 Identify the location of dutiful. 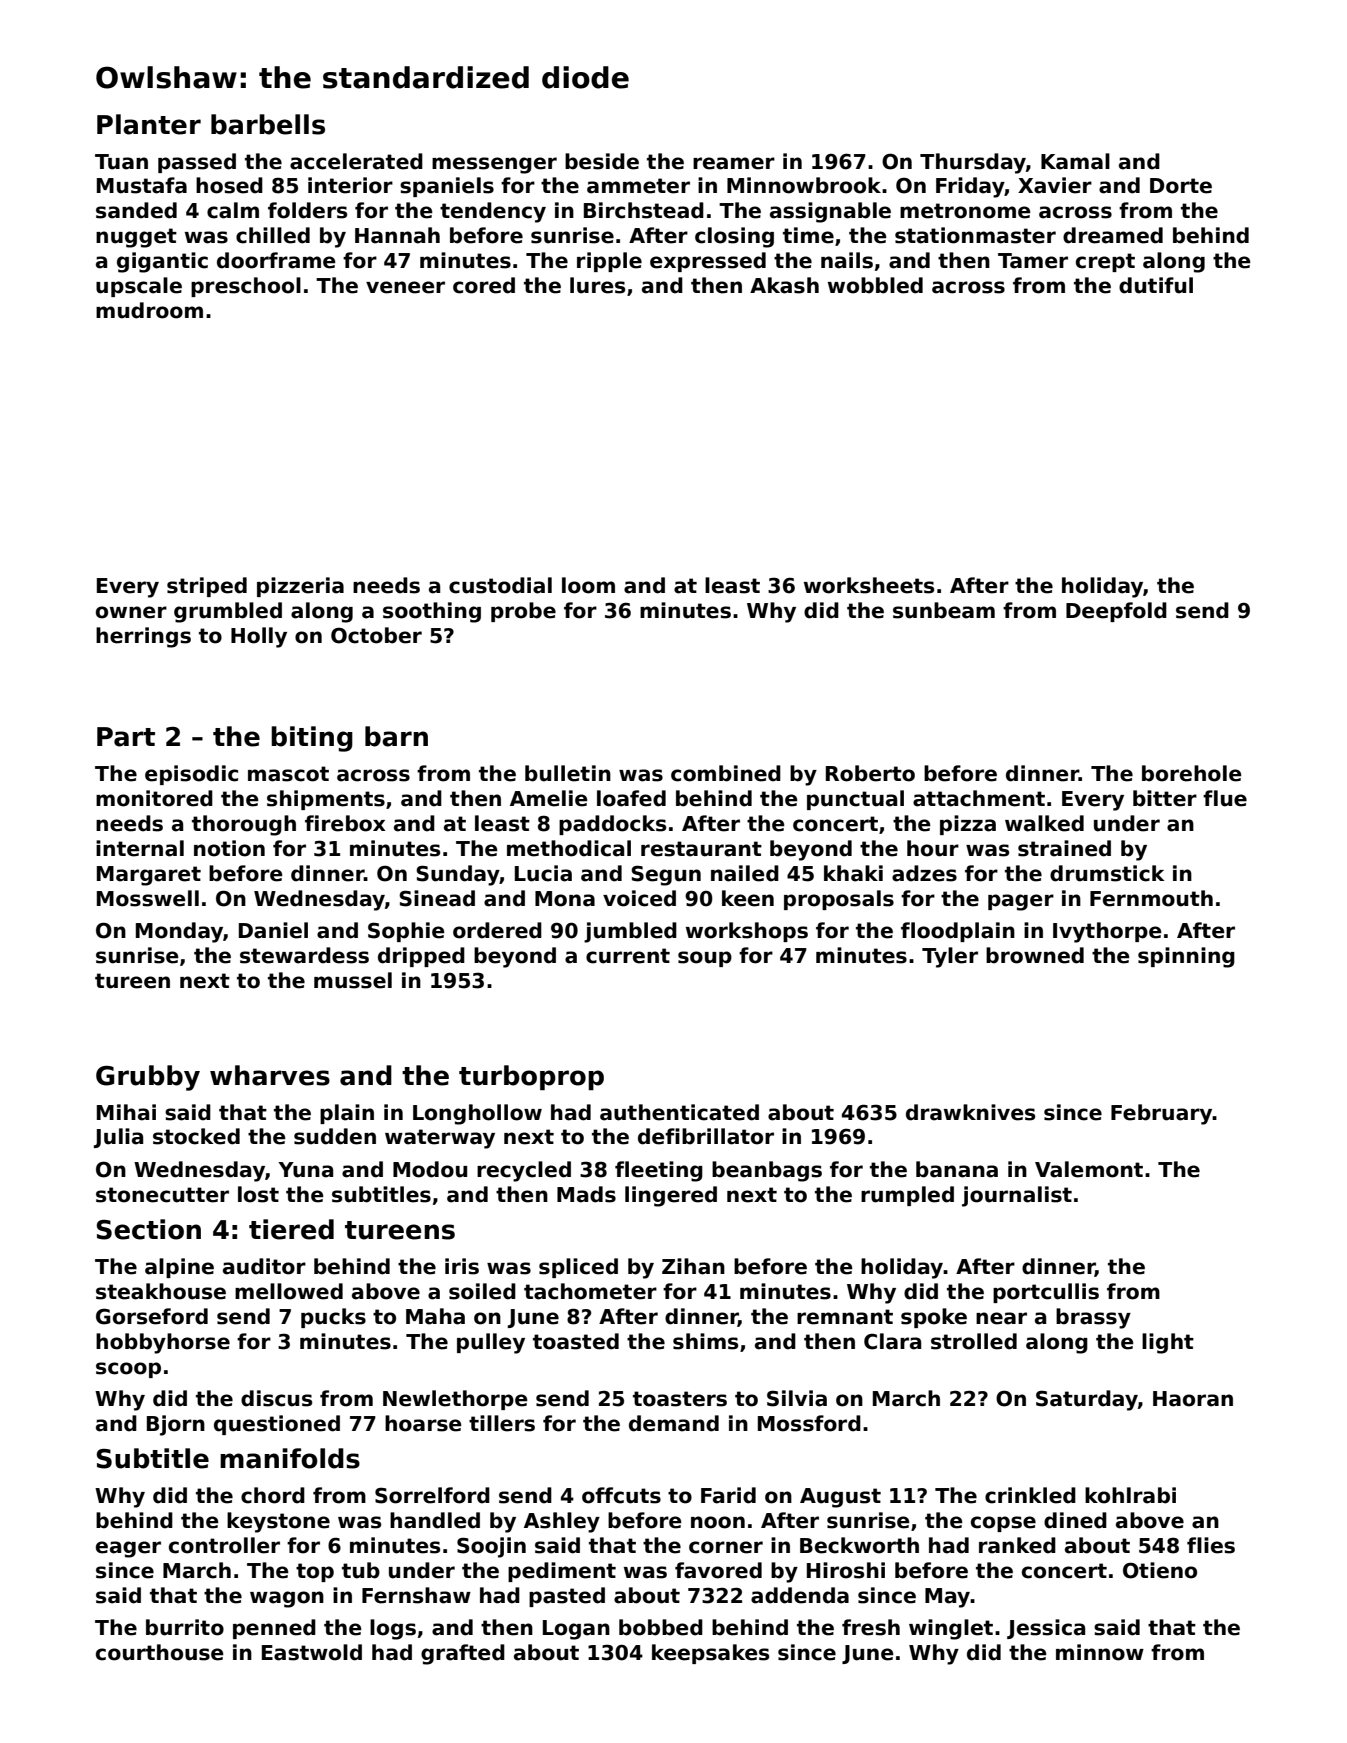
(1156, 285).
